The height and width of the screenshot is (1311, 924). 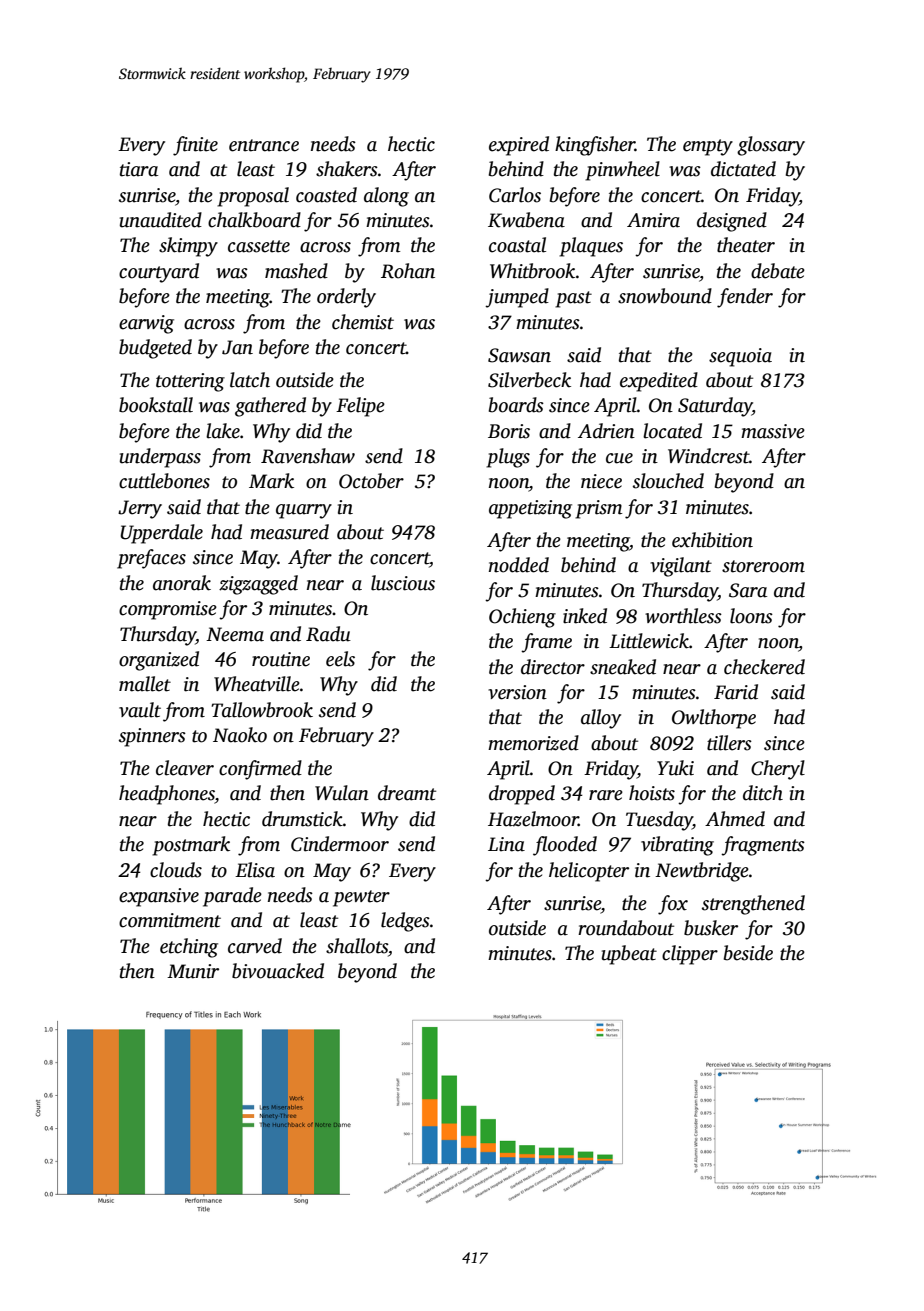 I want to click on Sawsan, so click(x=519, y=355).
